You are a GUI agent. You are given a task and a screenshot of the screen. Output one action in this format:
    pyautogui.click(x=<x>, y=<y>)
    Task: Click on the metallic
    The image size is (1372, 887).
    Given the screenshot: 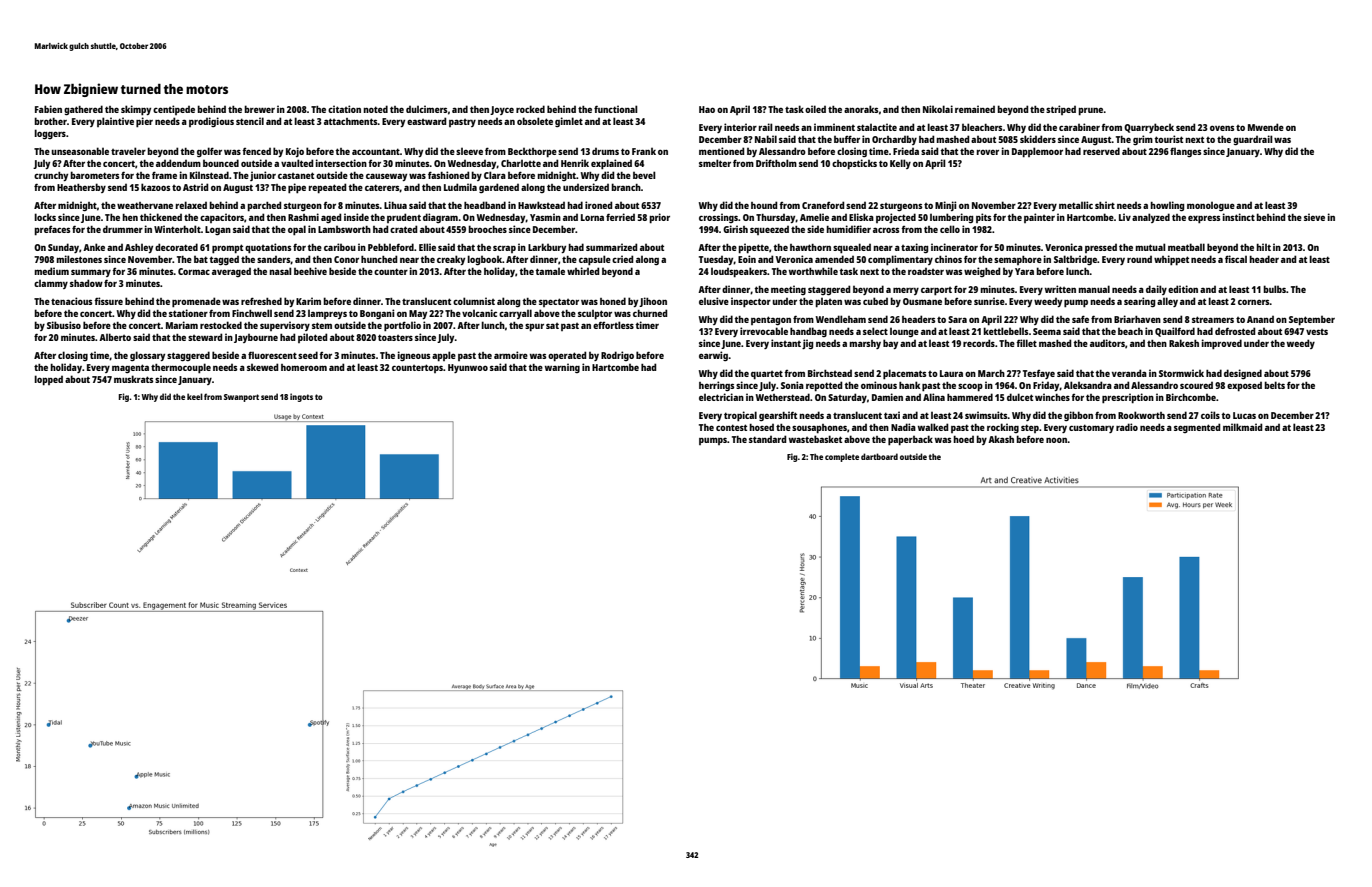 What is the action you would take?
    pyautogui.click(x=1076, y=205)
